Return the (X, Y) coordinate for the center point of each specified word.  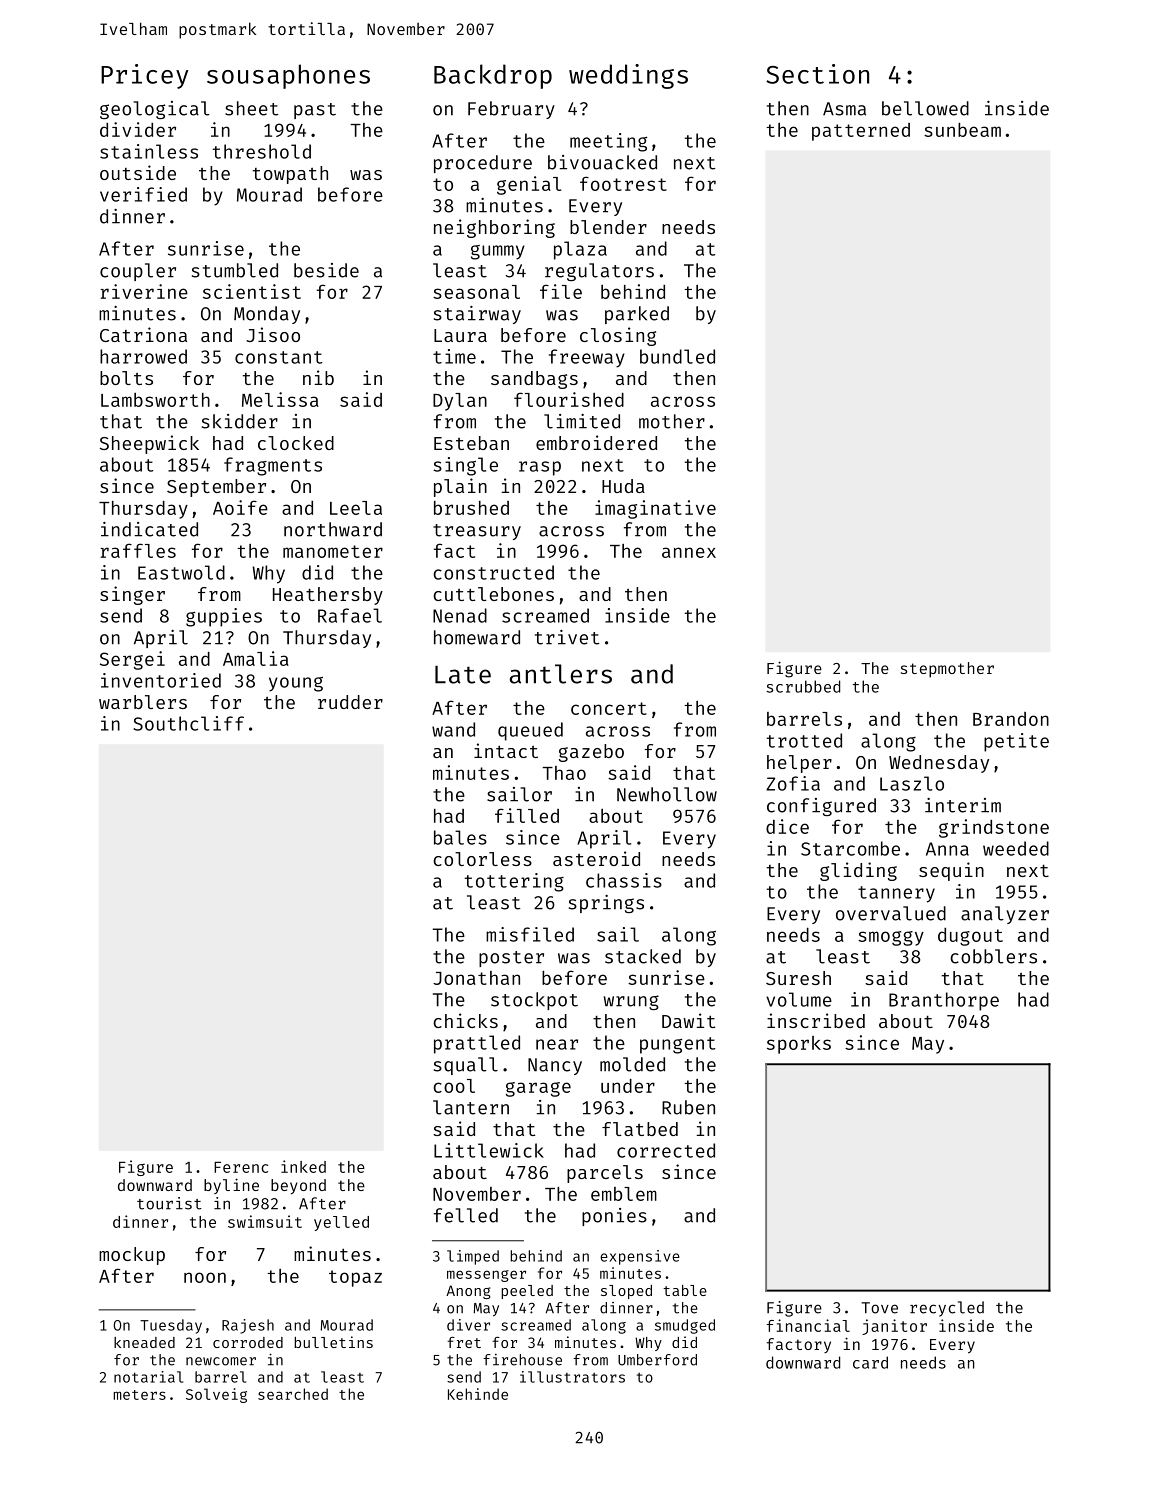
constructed (493, 572)
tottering (514, 882)
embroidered (596, 442)
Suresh (798, 978)
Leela (356, 508)
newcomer (221, 1361)
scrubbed (803, 686)
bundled (677, 356)
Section (817, 74)
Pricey (144, 76)
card (870, 1362)
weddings (628, 76)
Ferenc (241, 1167)
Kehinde (478, 1394)
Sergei (132, 660)
